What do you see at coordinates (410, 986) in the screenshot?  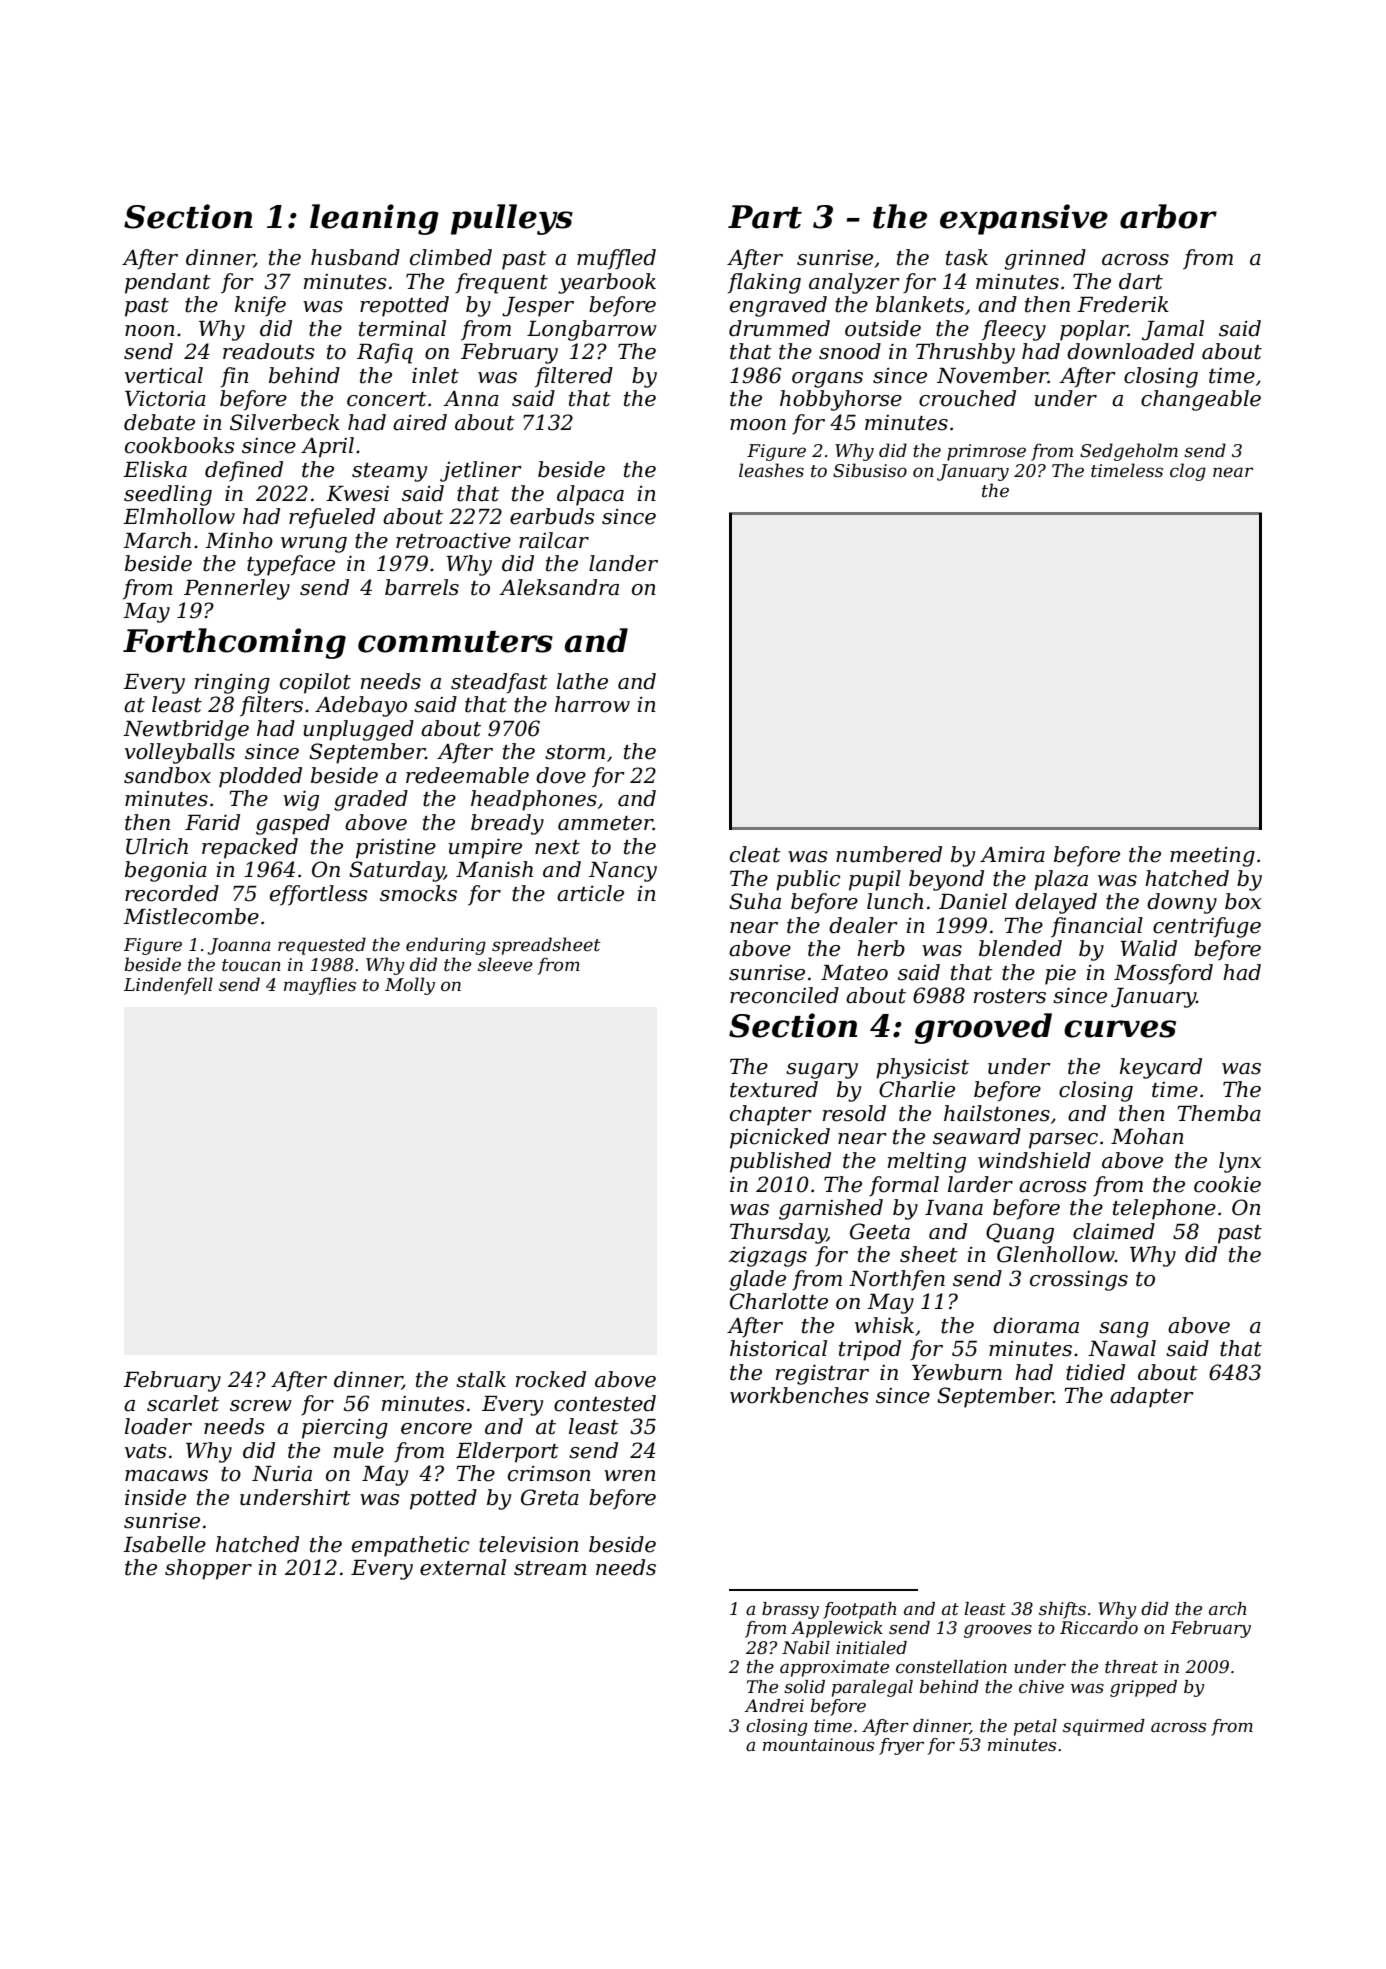 I see `Molly` at bounding box center [410, 986].
